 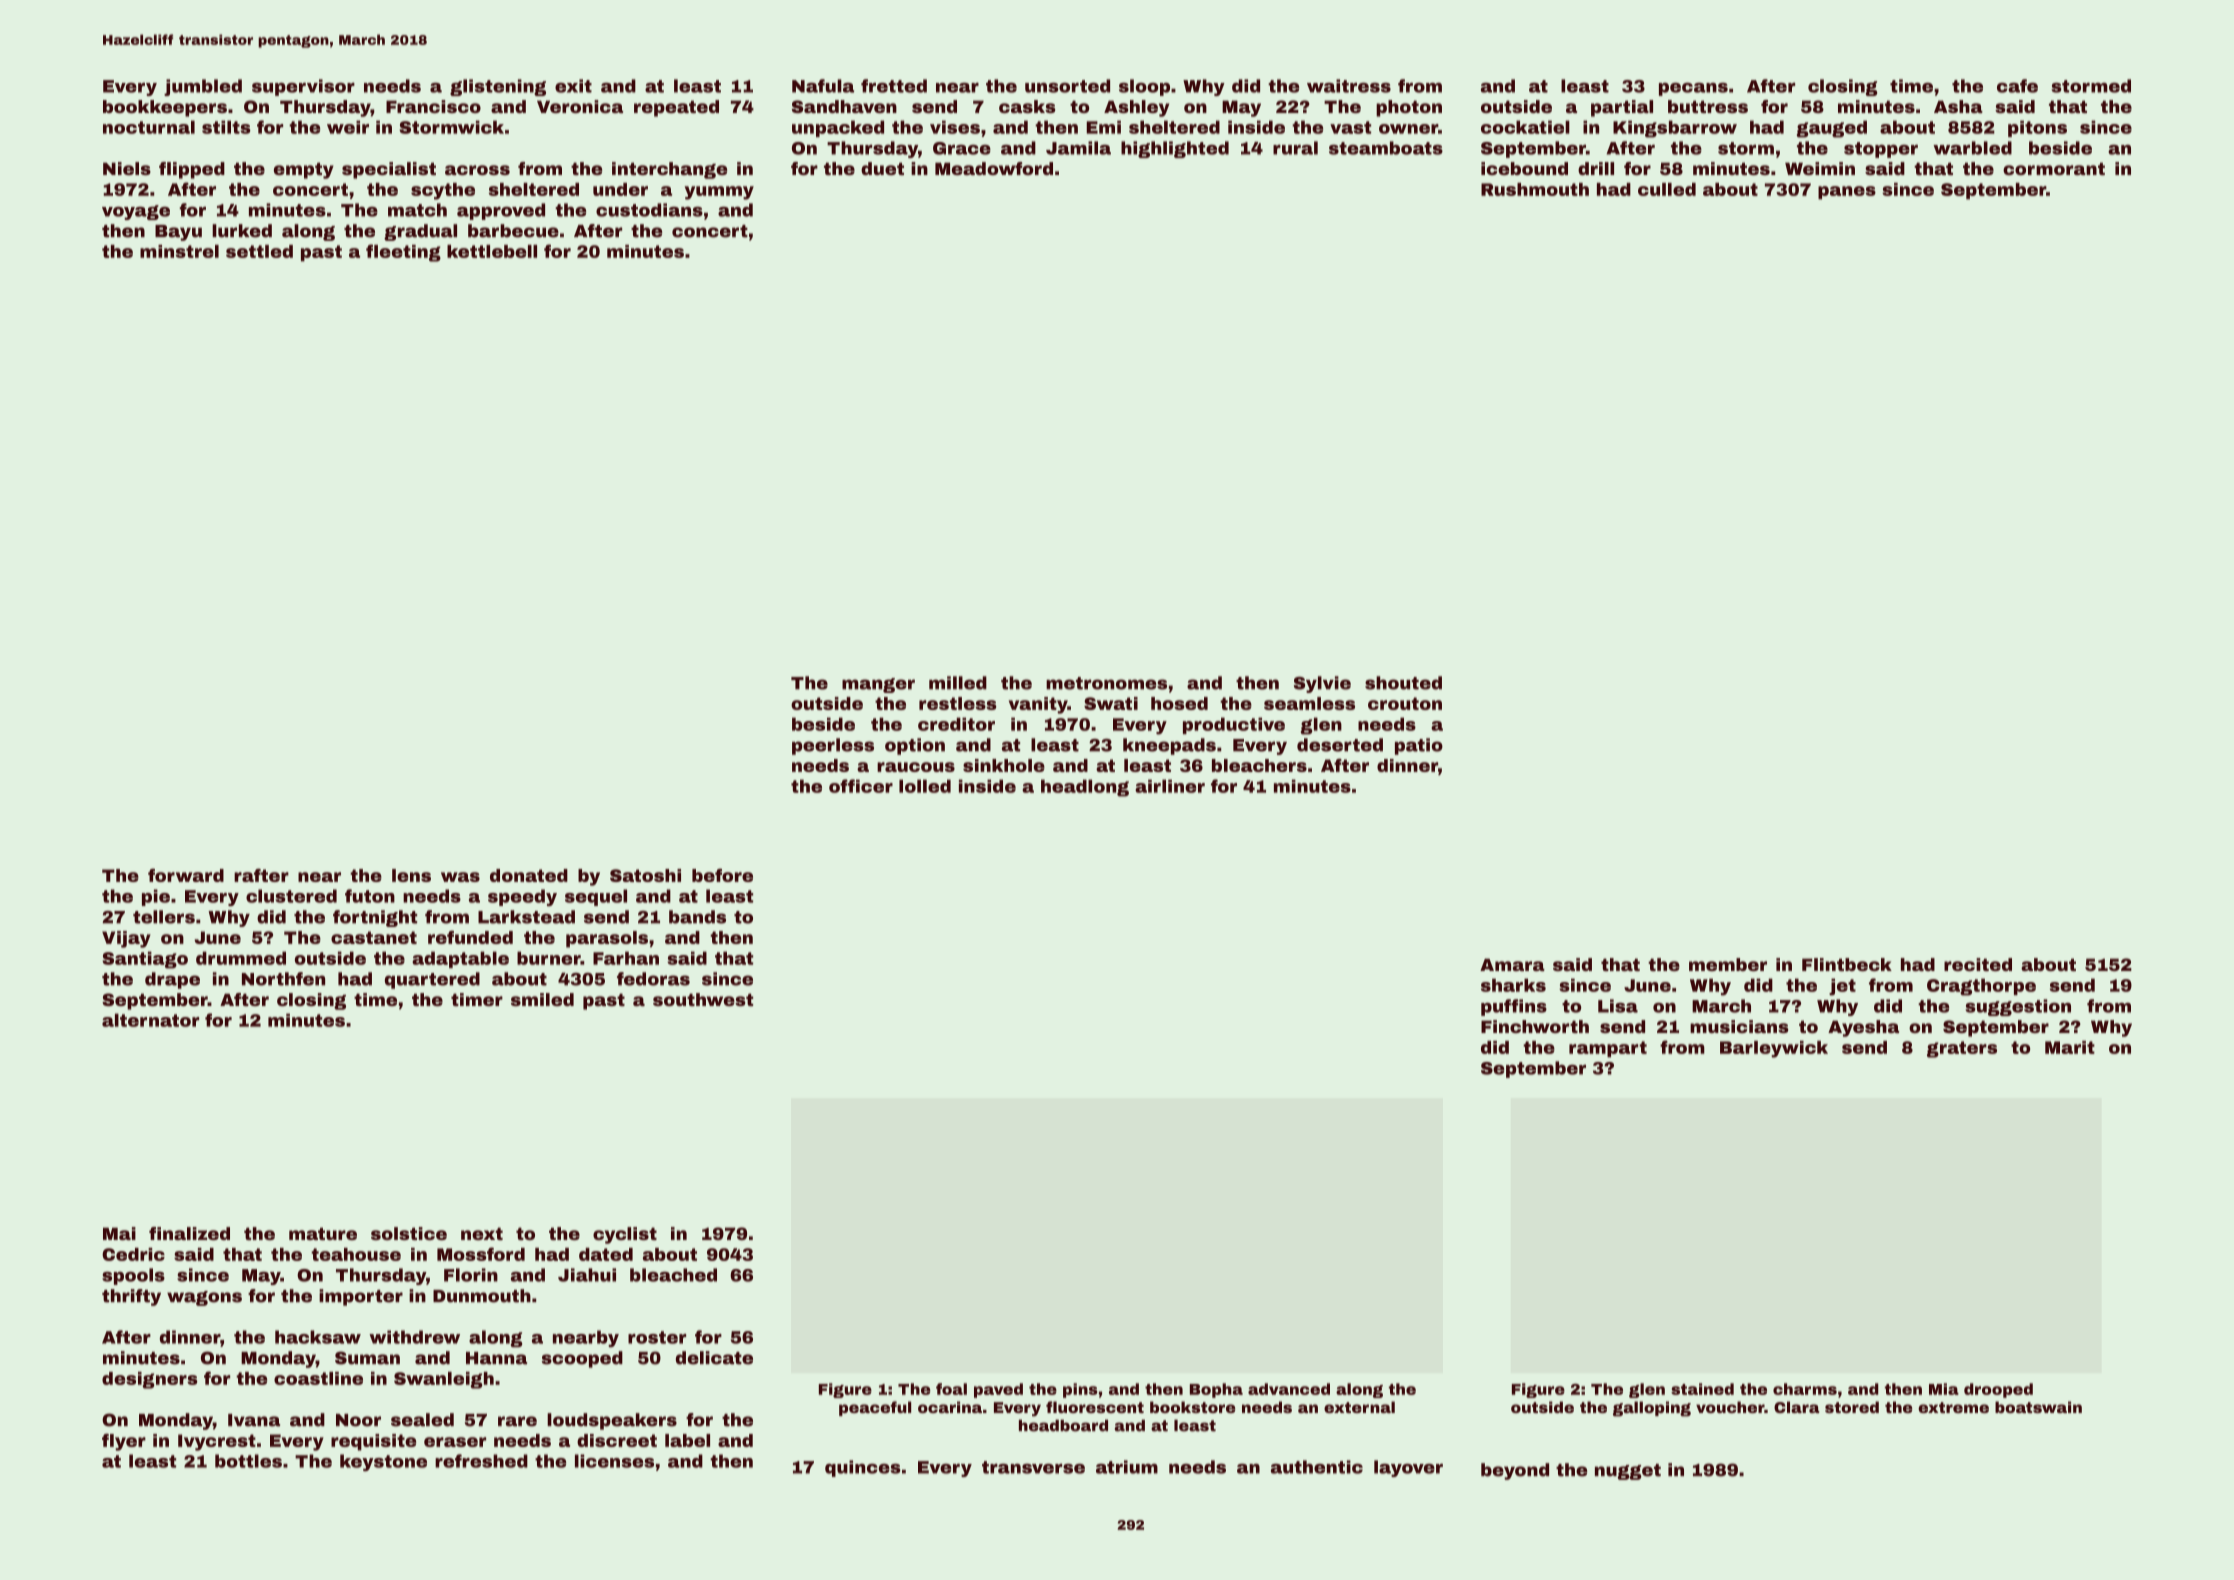 What do you see at coordinates (150, 1020) in the image?
I see `alternator` at bounding box center [150, 1020].
